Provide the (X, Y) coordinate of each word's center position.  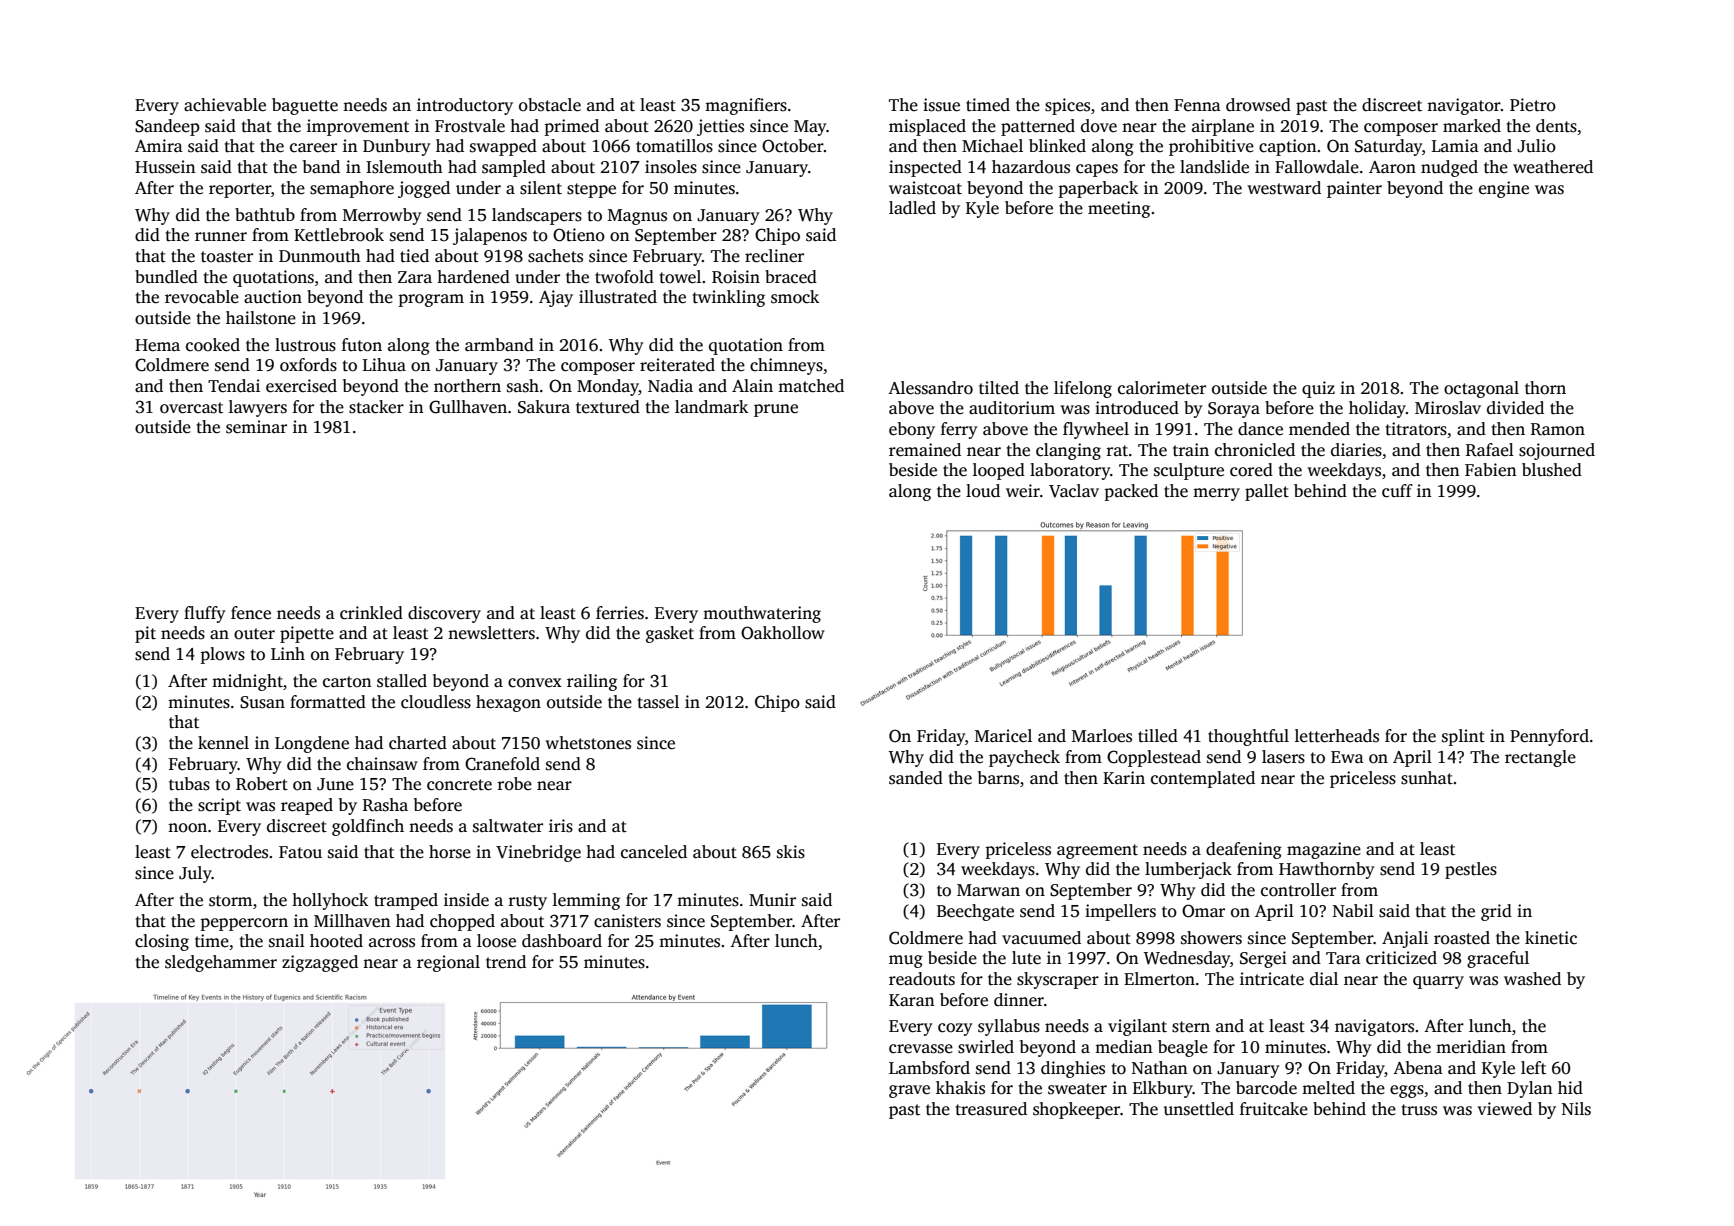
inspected (925, 168)
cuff (1397, 491)
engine (1504, 189)
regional (448, 963)
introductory (465, 106)
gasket (670, 634)
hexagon (508, 703)
